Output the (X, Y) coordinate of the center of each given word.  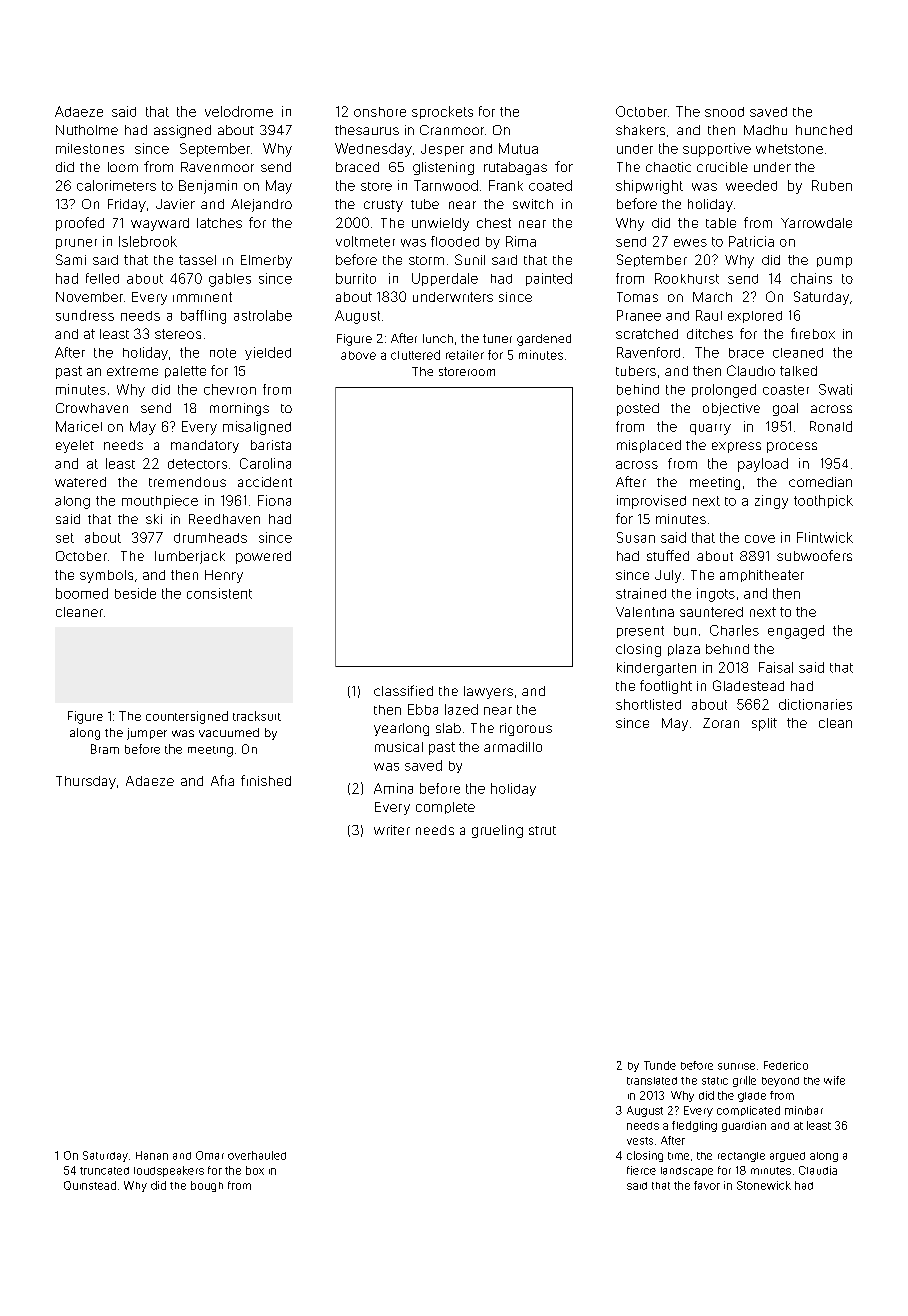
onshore (380, 112)
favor (707, 1185)
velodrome (239, 111)
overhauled (257, 1155)
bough (207, 1186)
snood (724, 112)
